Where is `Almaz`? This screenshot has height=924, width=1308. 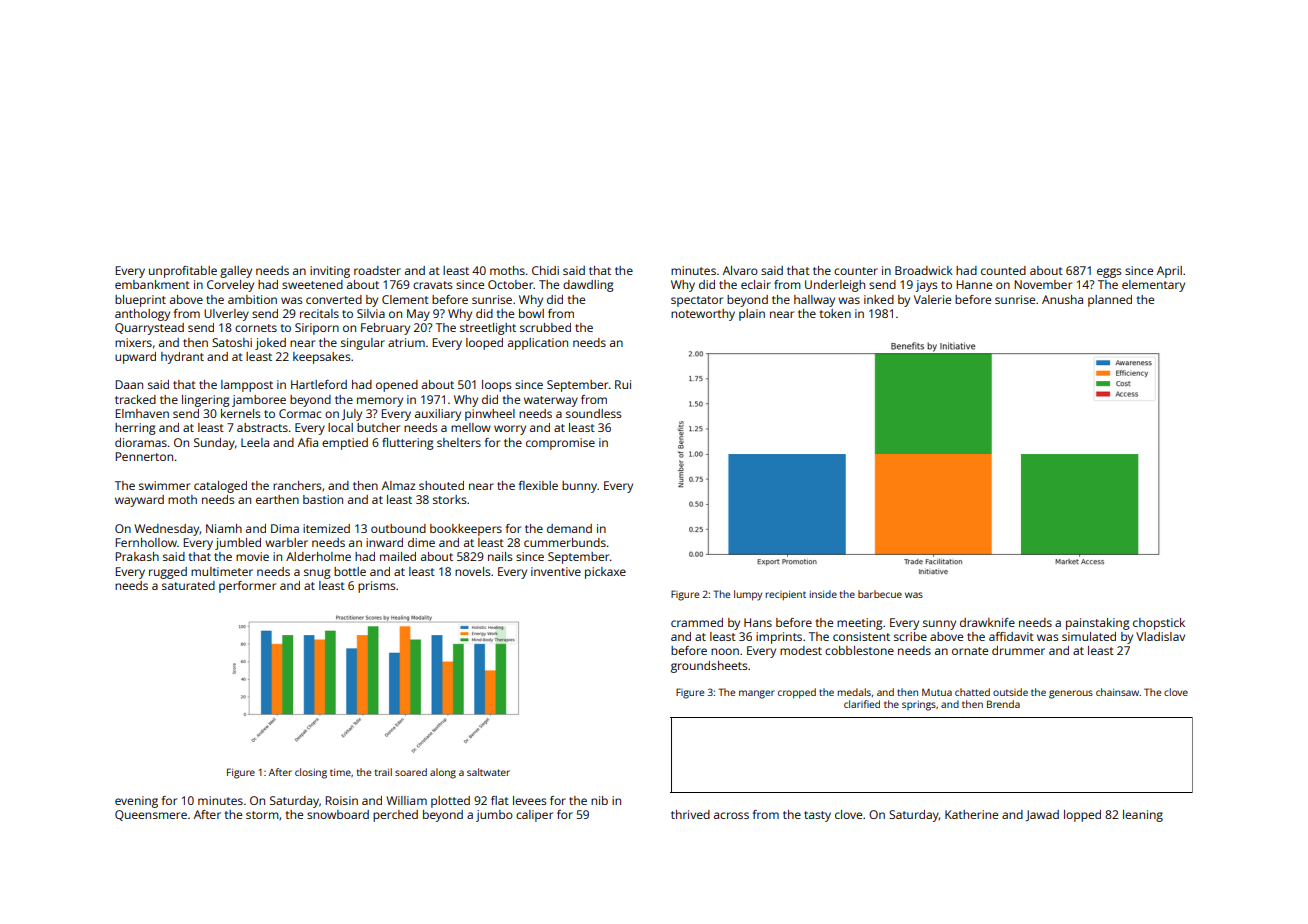 Almaz is located at coordinates (398, 485).
